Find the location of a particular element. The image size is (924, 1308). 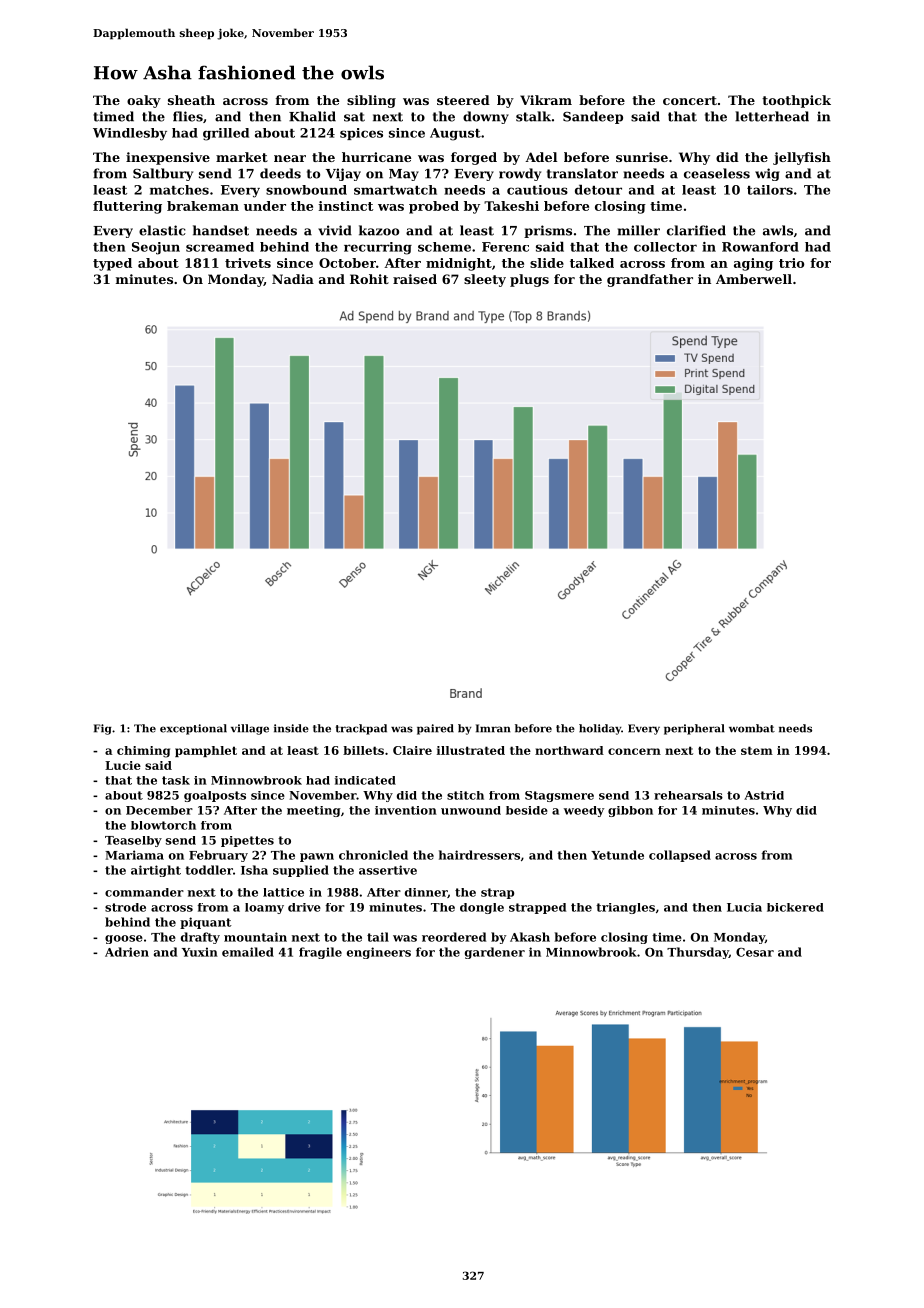

toothpick is located at coordinates (796, 101).
